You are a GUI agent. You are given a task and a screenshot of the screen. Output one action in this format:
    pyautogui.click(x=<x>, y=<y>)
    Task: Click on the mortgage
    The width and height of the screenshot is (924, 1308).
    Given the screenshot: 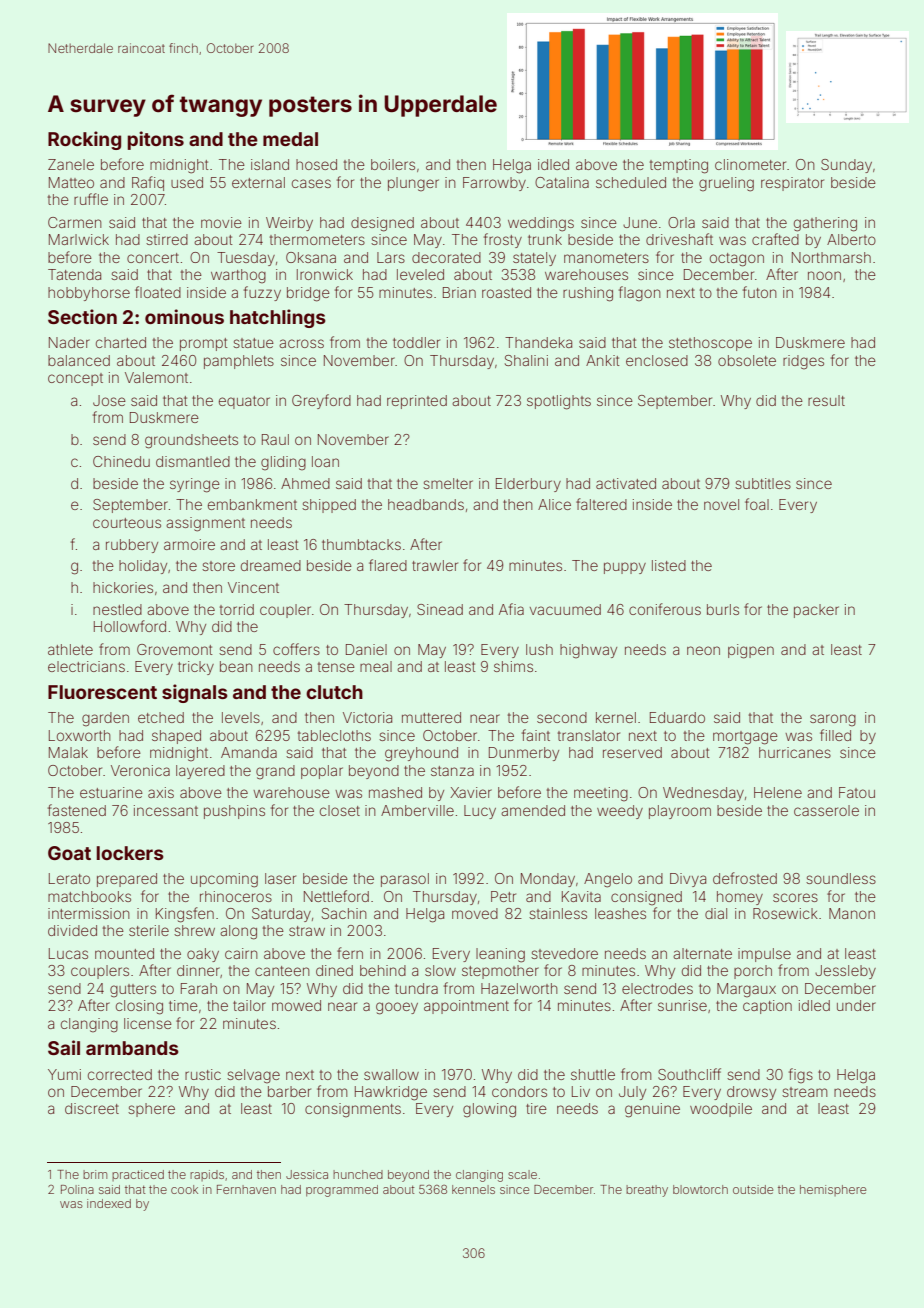 What is the action you would take?
    pyautogui.click(x=745, y=738)
